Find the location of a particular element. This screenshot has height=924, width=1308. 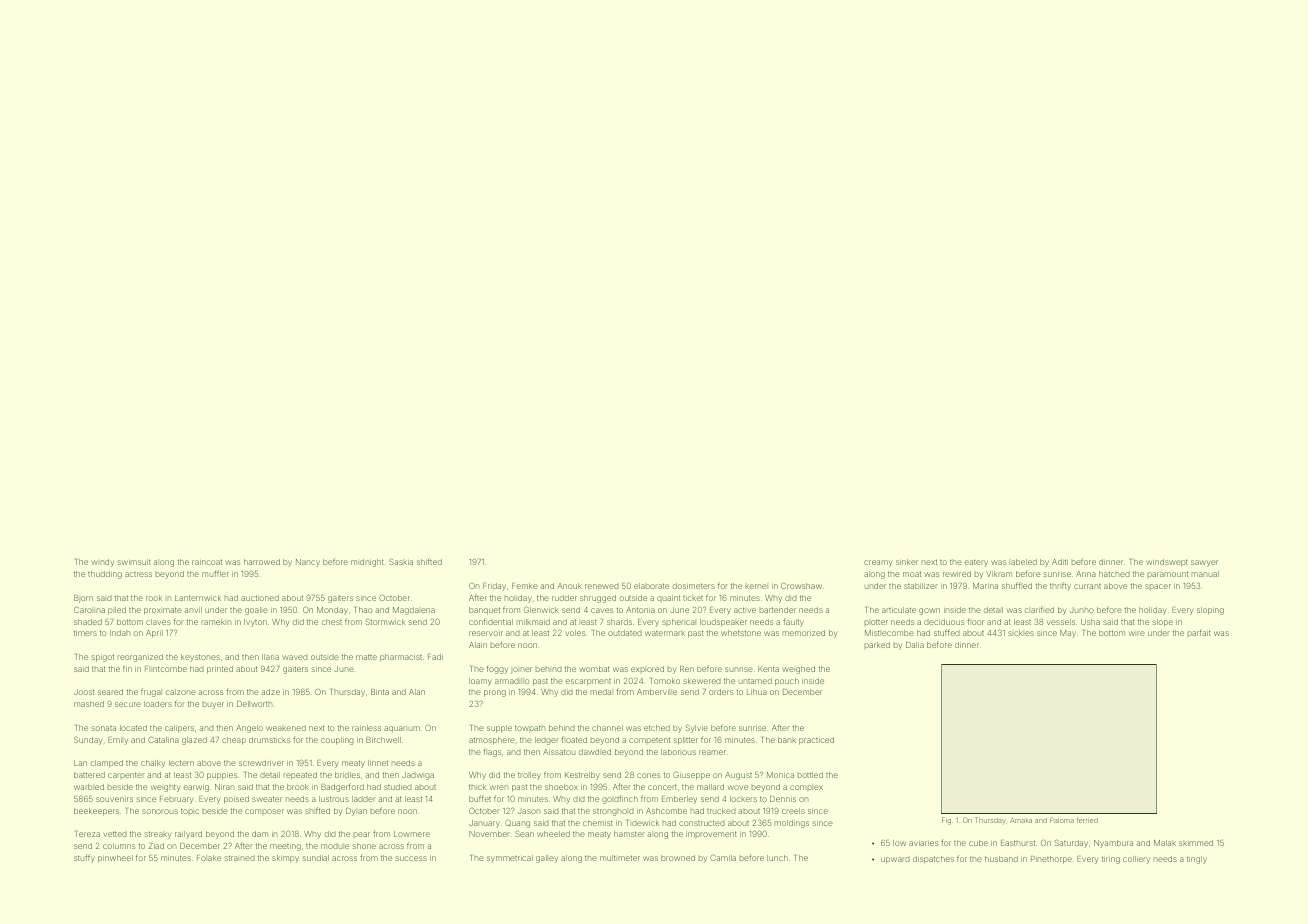

windy is located at coordinates (102, 563).
